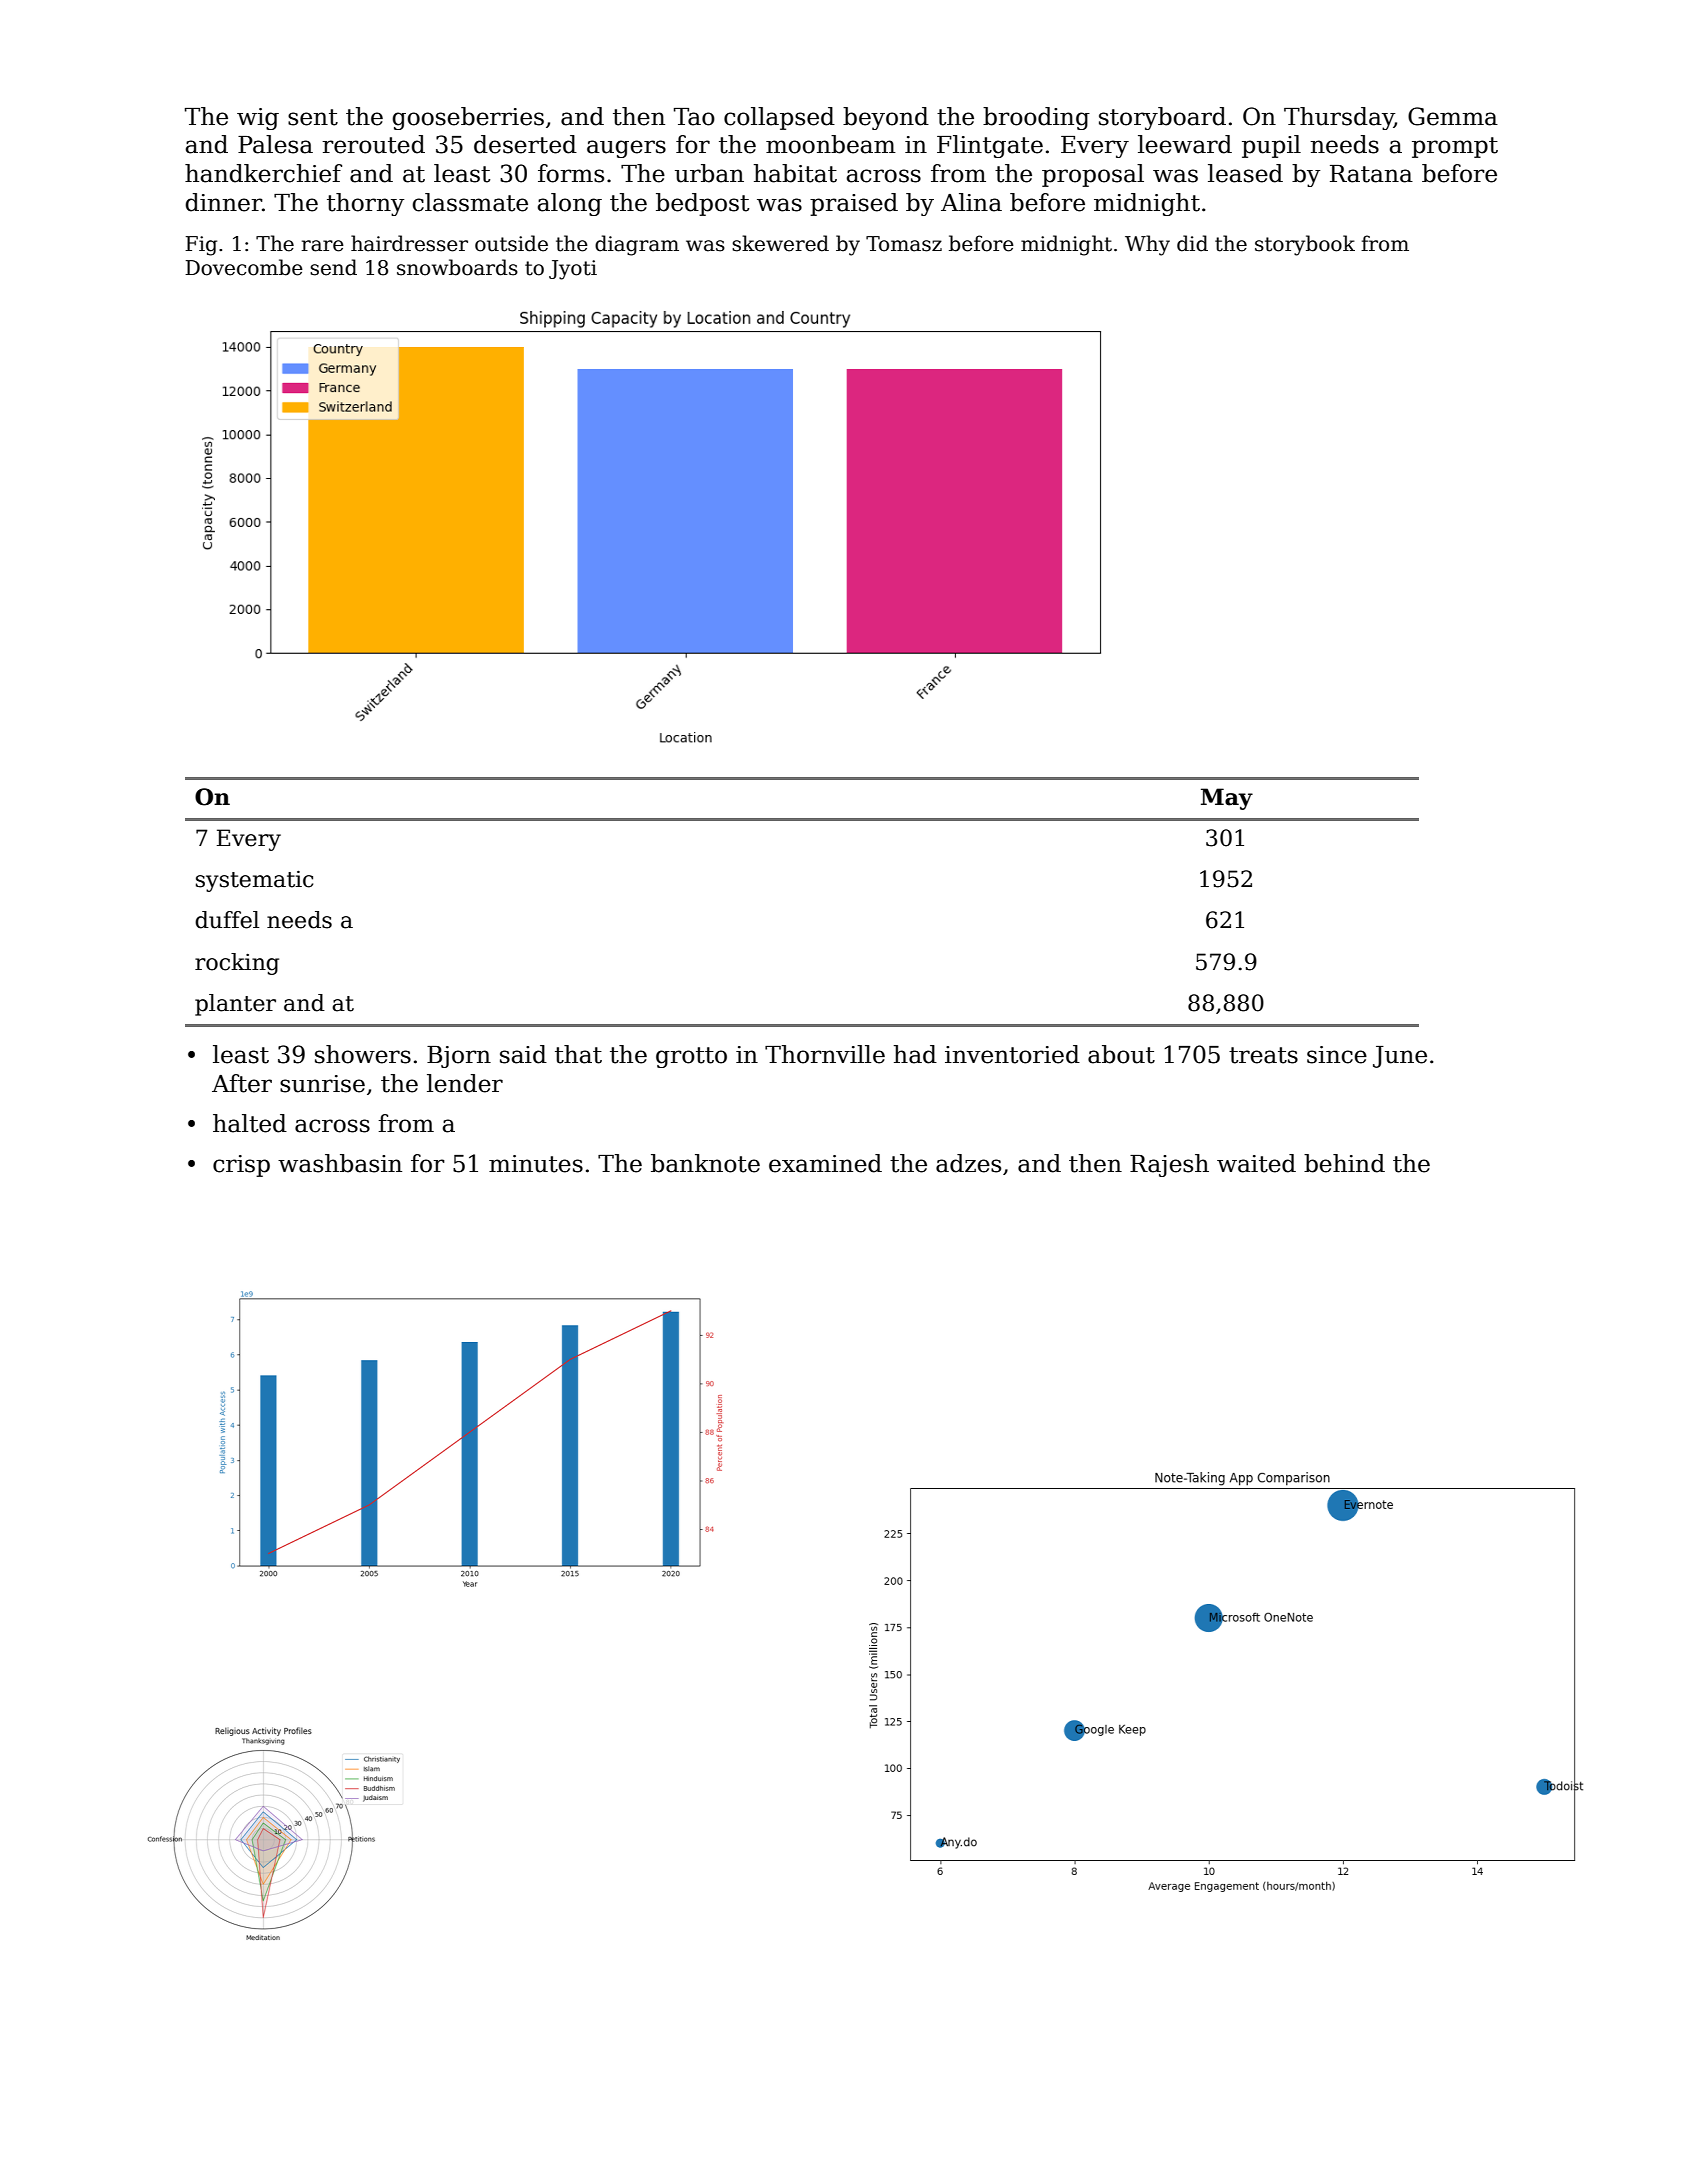 The height and width of the screenshot is (2178, 1683). Describe the element at coordinates (886, 118) in the screenshot. I see `beyond` at that location.
